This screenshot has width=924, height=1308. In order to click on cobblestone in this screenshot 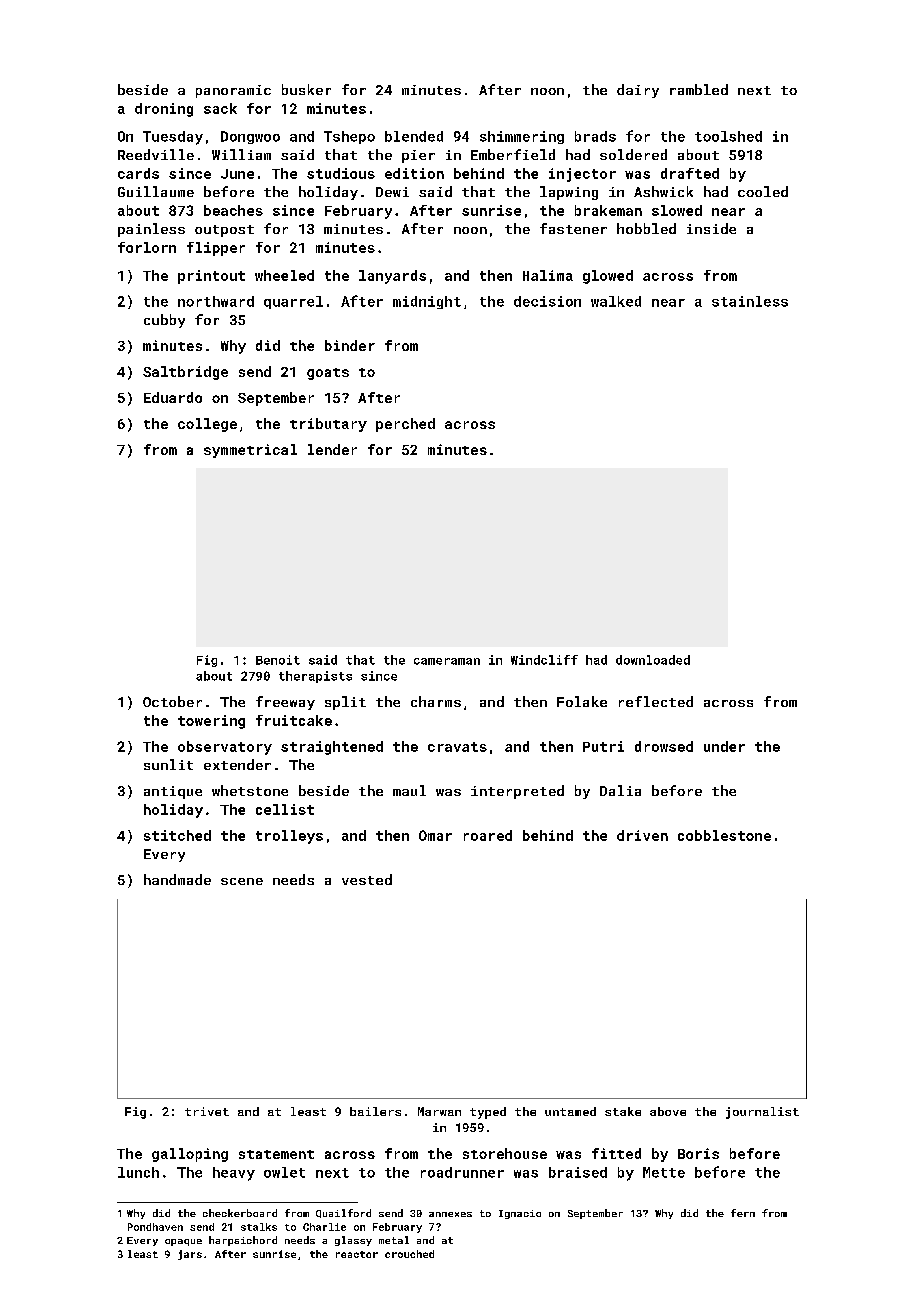, I will do `click(724, 835)`.
